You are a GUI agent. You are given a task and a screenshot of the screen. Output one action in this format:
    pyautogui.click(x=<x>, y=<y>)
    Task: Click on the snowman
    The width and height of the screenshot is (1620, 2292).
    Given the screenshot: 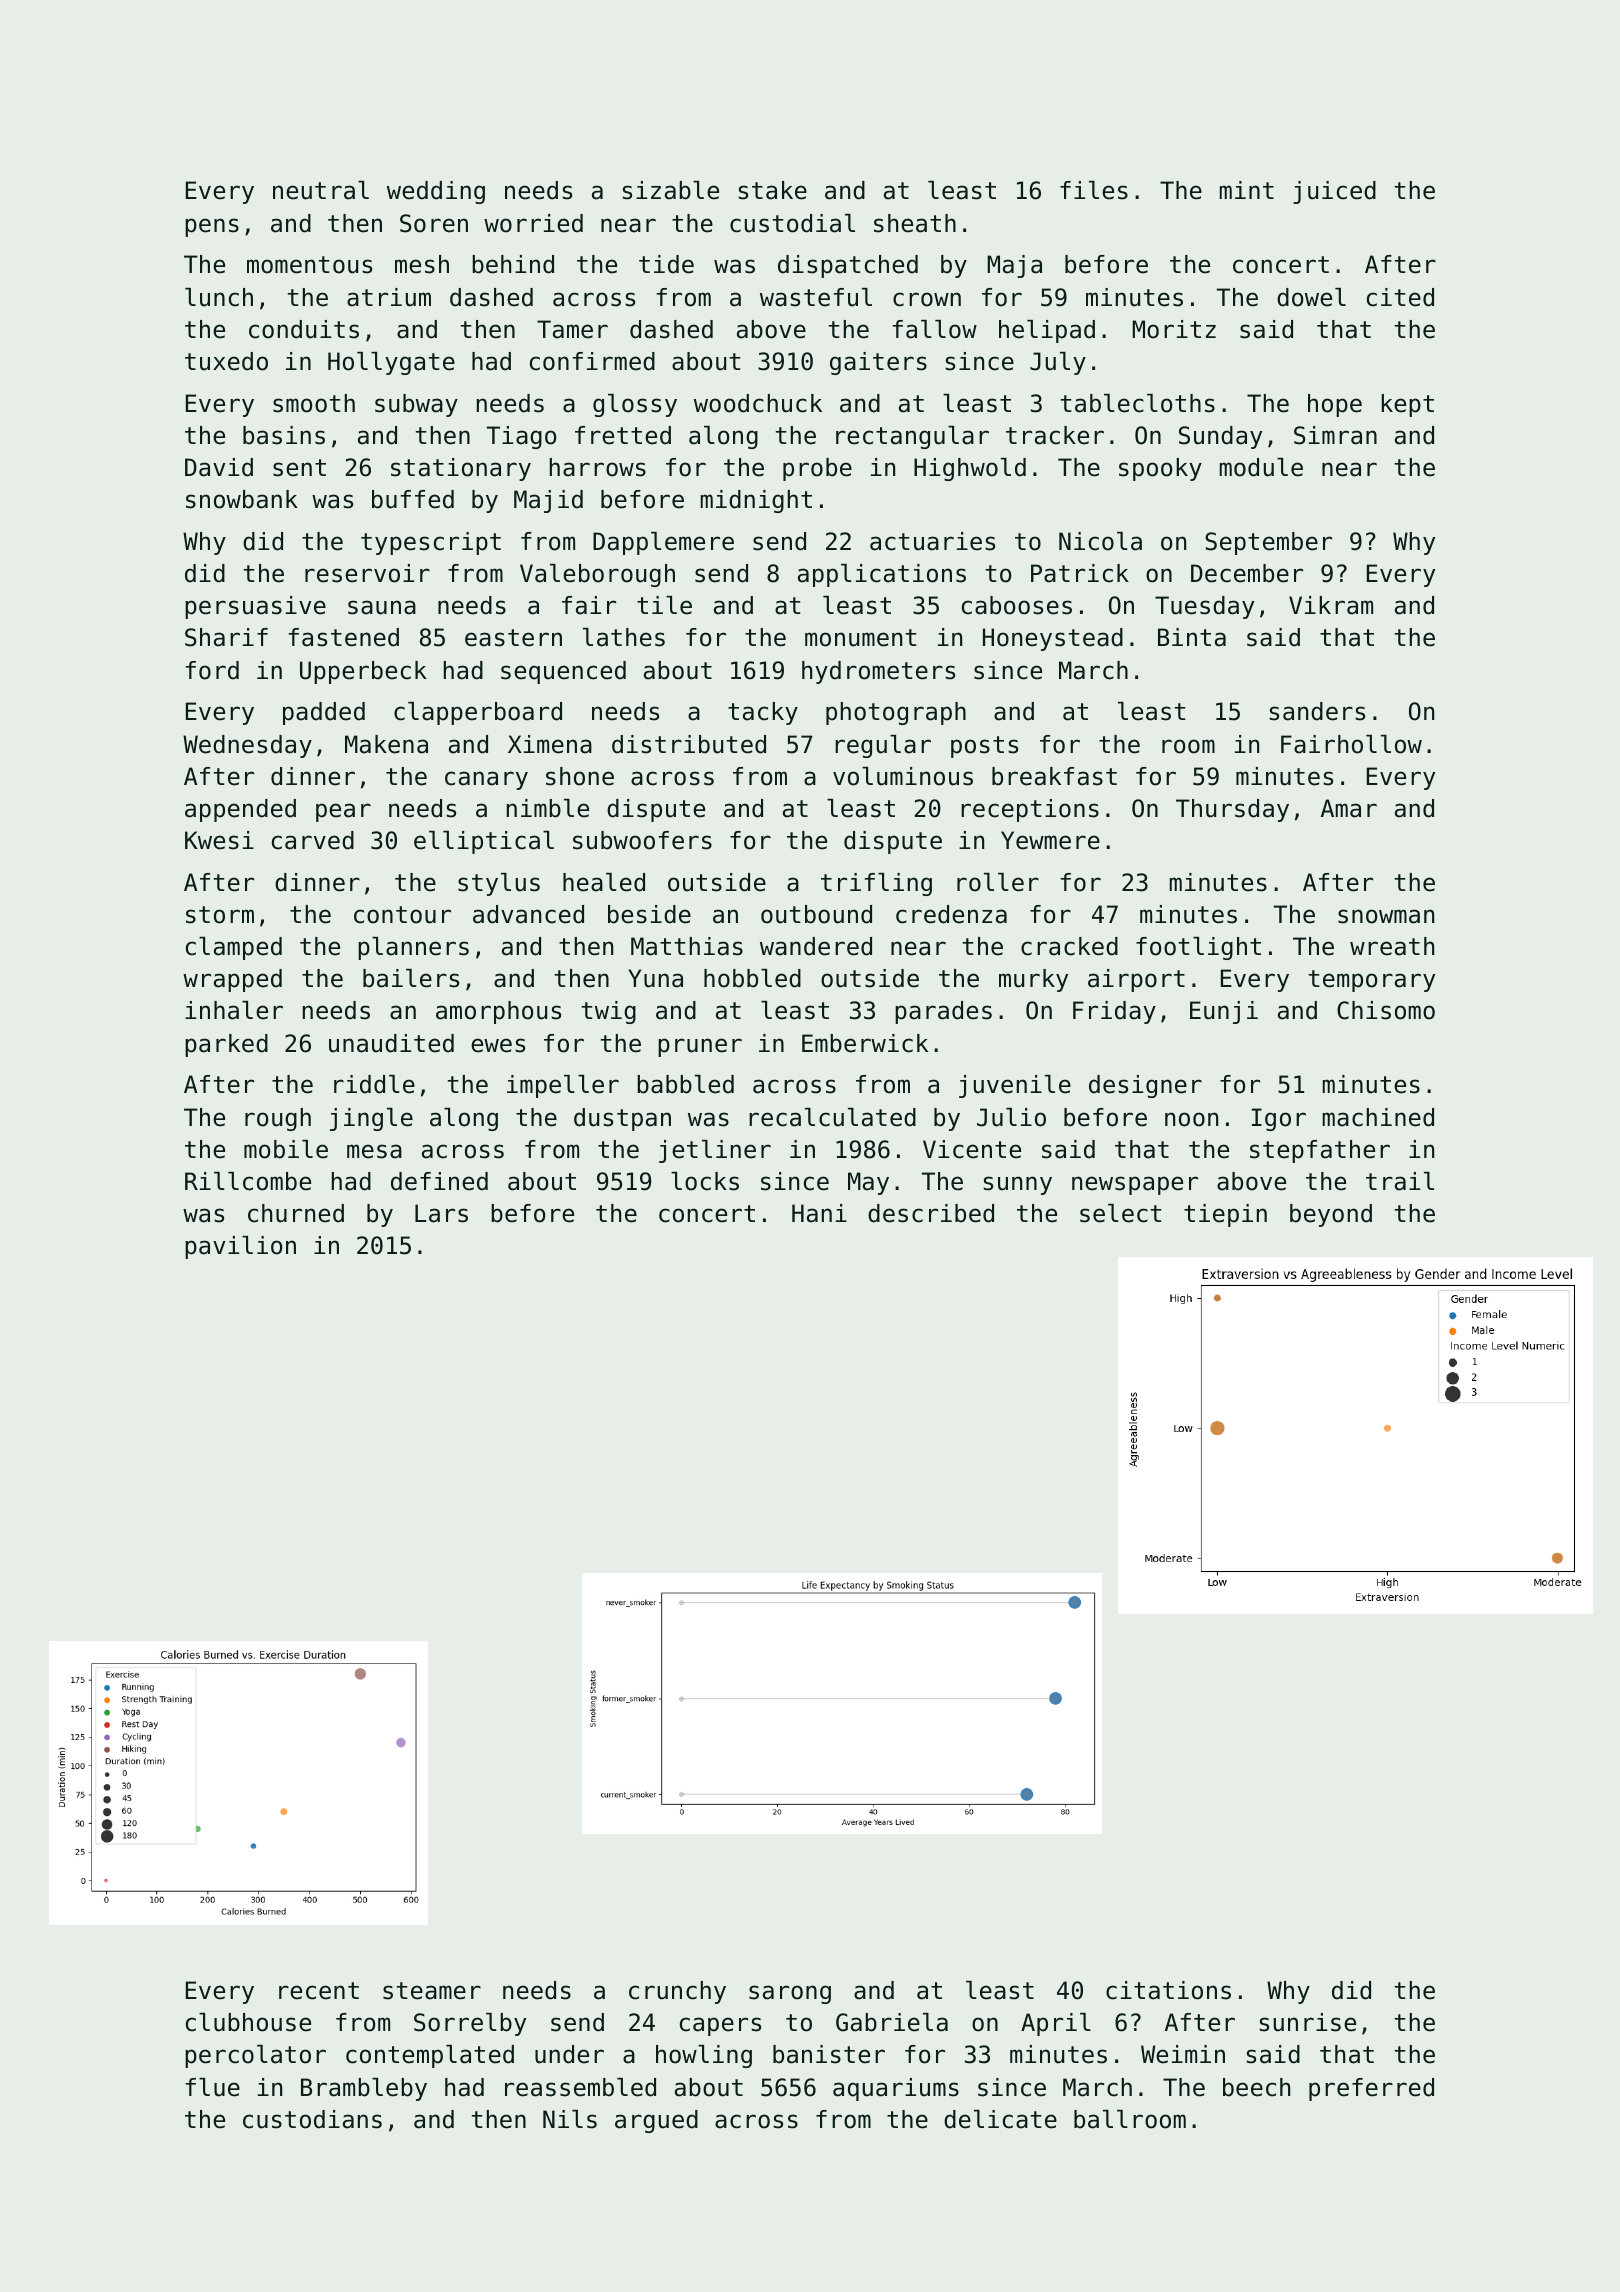 What is the action you would take?
    pyautogui.click(x=1386, y=916)
